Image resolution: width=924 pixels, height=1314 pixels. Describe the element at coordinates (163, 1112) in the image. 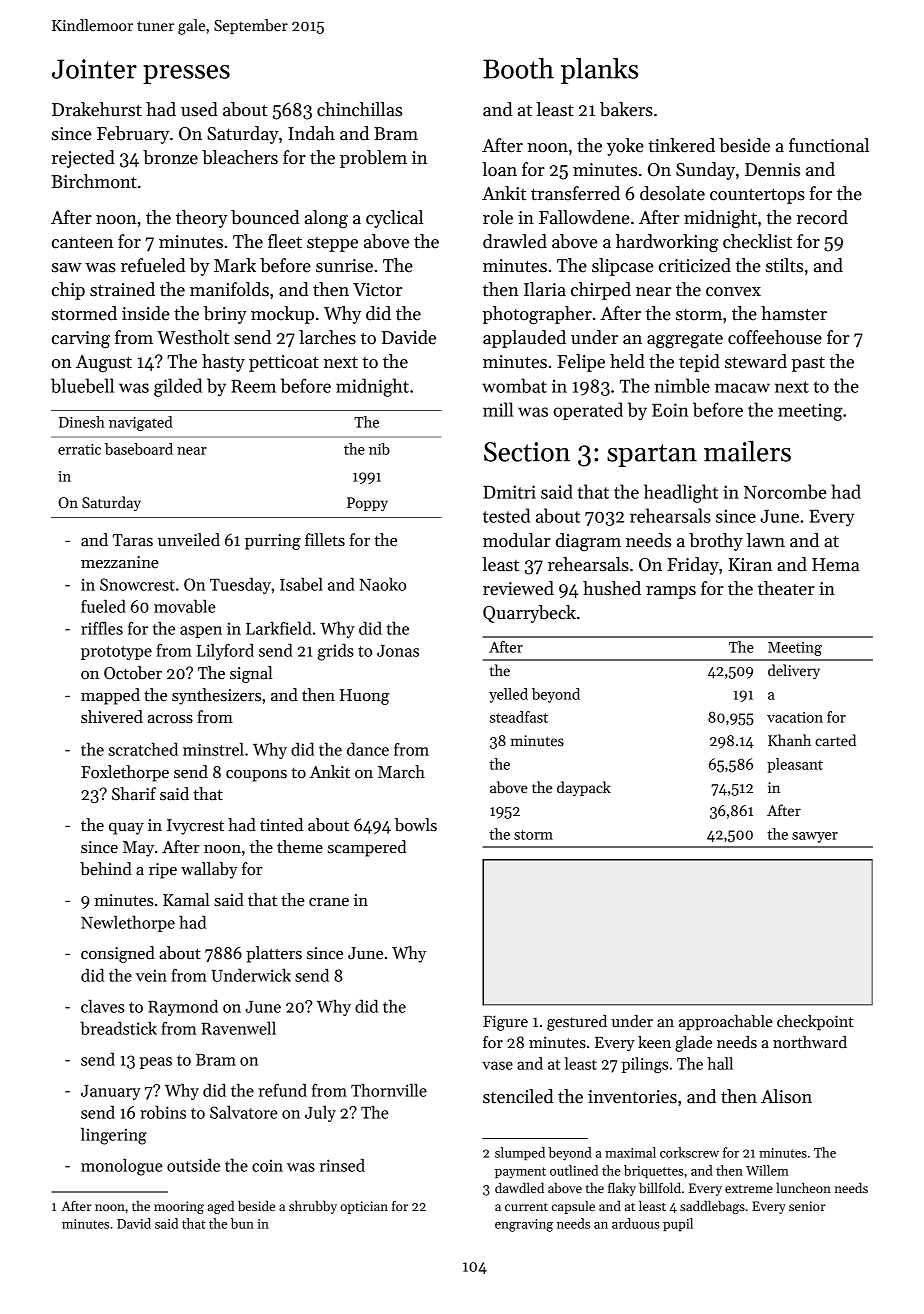

I see `robins` at that location.
